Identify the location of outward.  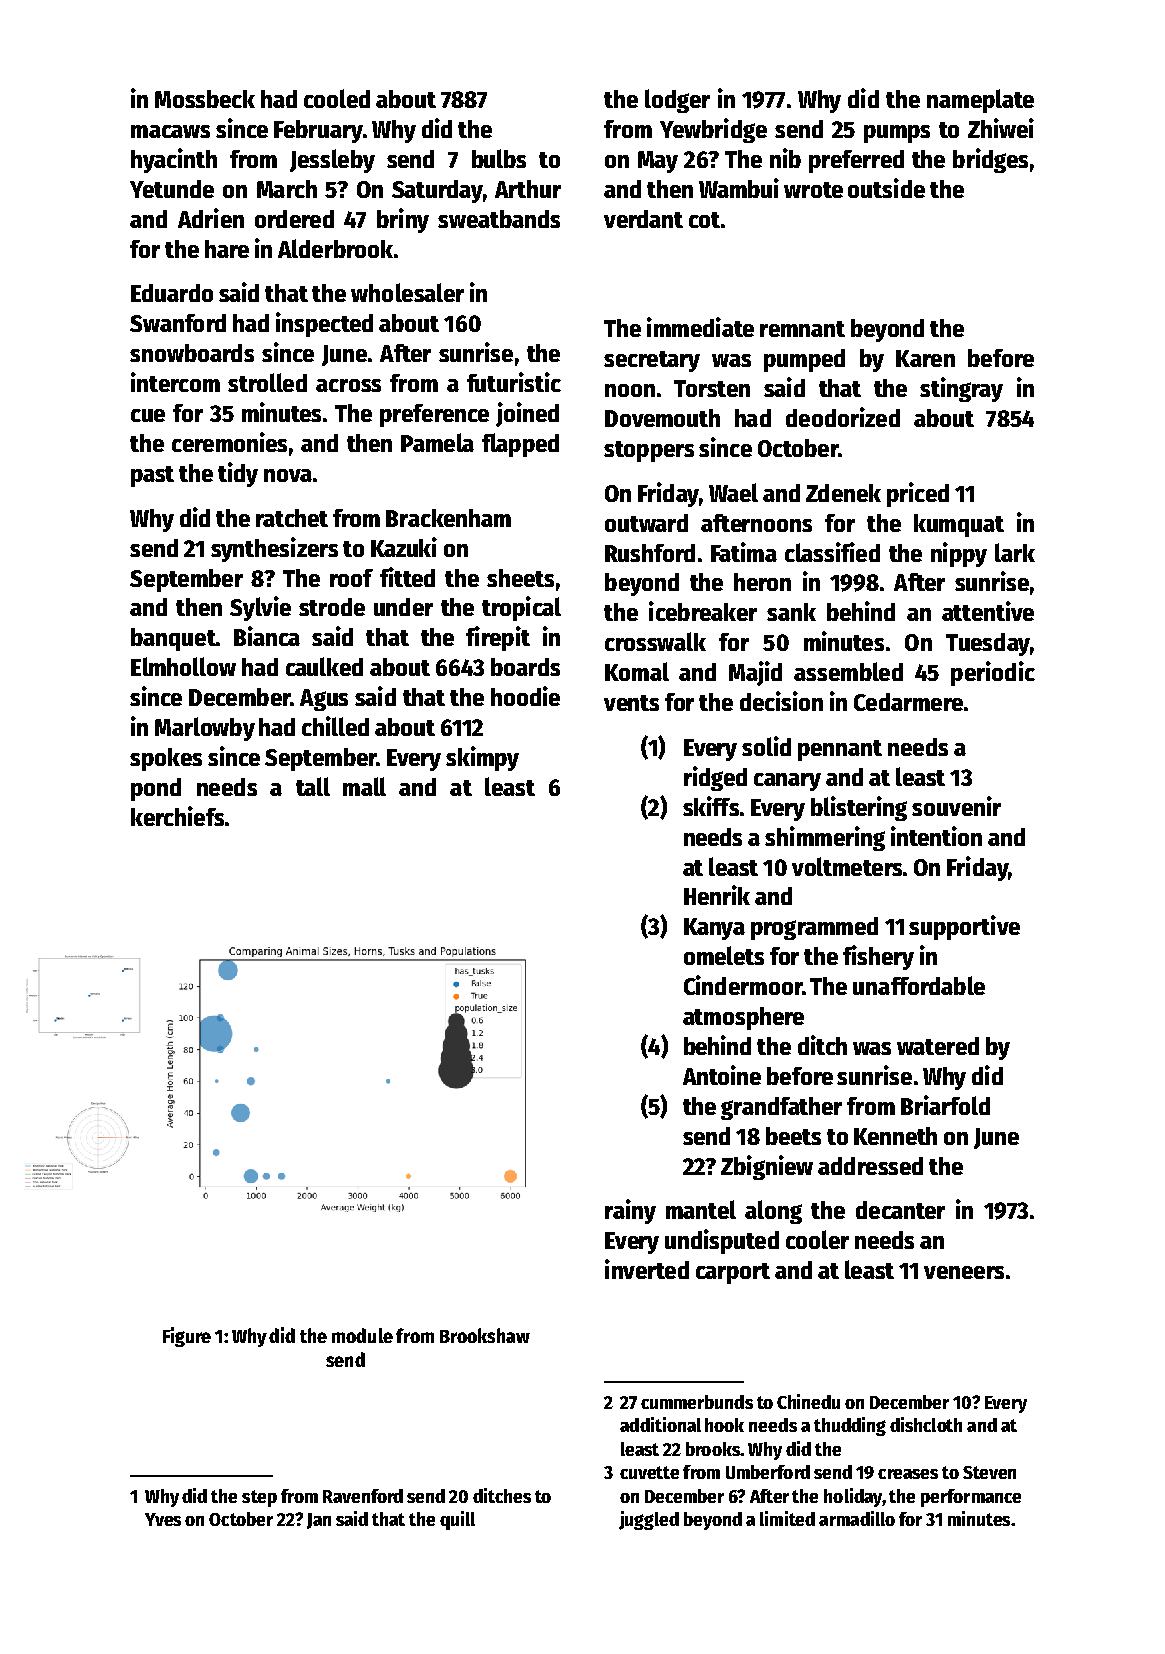
(646, 523).
